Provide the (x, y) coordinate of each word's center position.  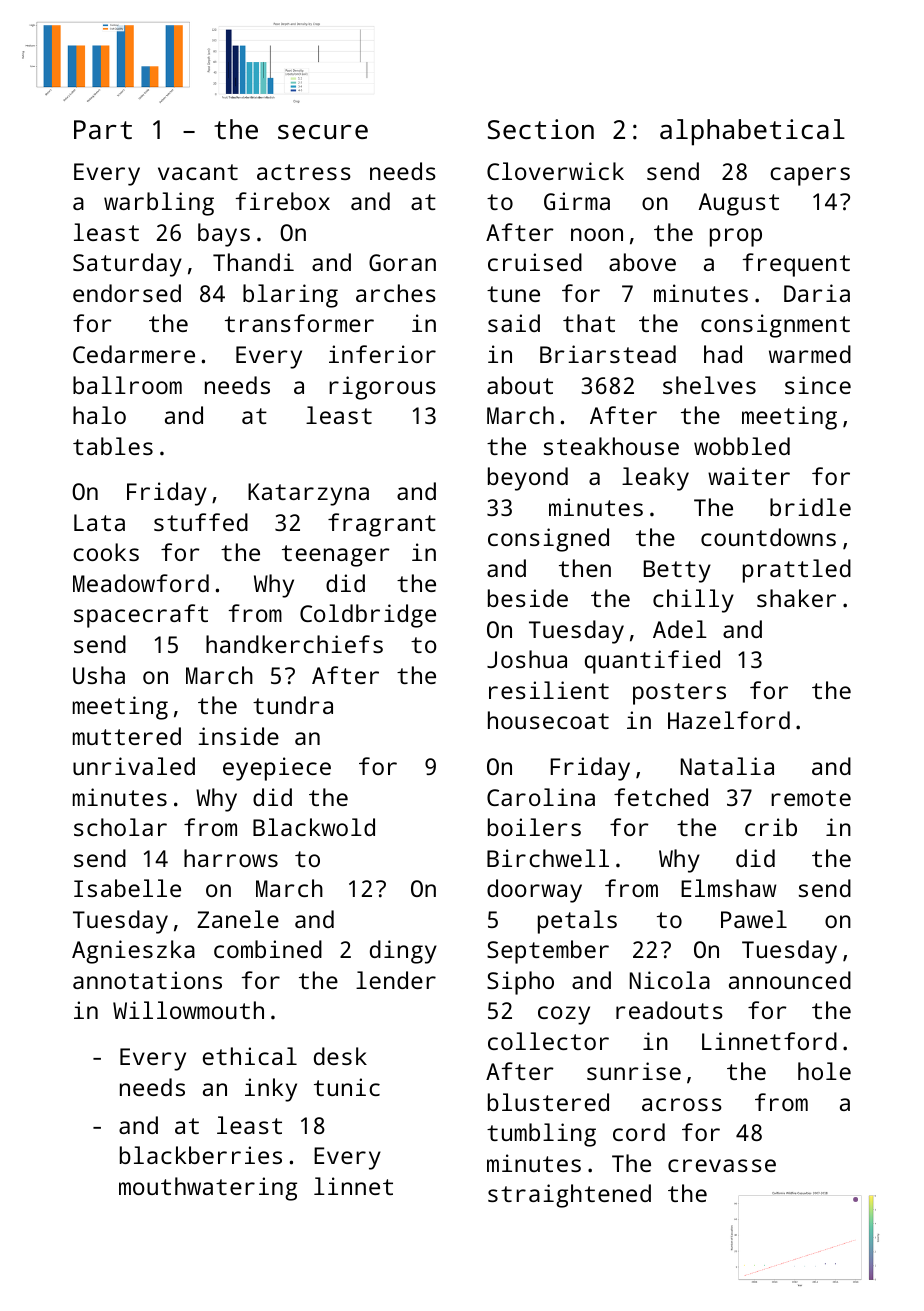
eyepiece (277, 769)
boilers (534, 827)
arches (396, 293)
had (723, 354)
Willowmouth (188, 1010)
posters (679, 694)
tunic (347, 1087)
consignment (775, 326)
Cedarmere (134, 354)
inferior (382, 354)
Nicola (670, 980)
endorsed (127, 293)
